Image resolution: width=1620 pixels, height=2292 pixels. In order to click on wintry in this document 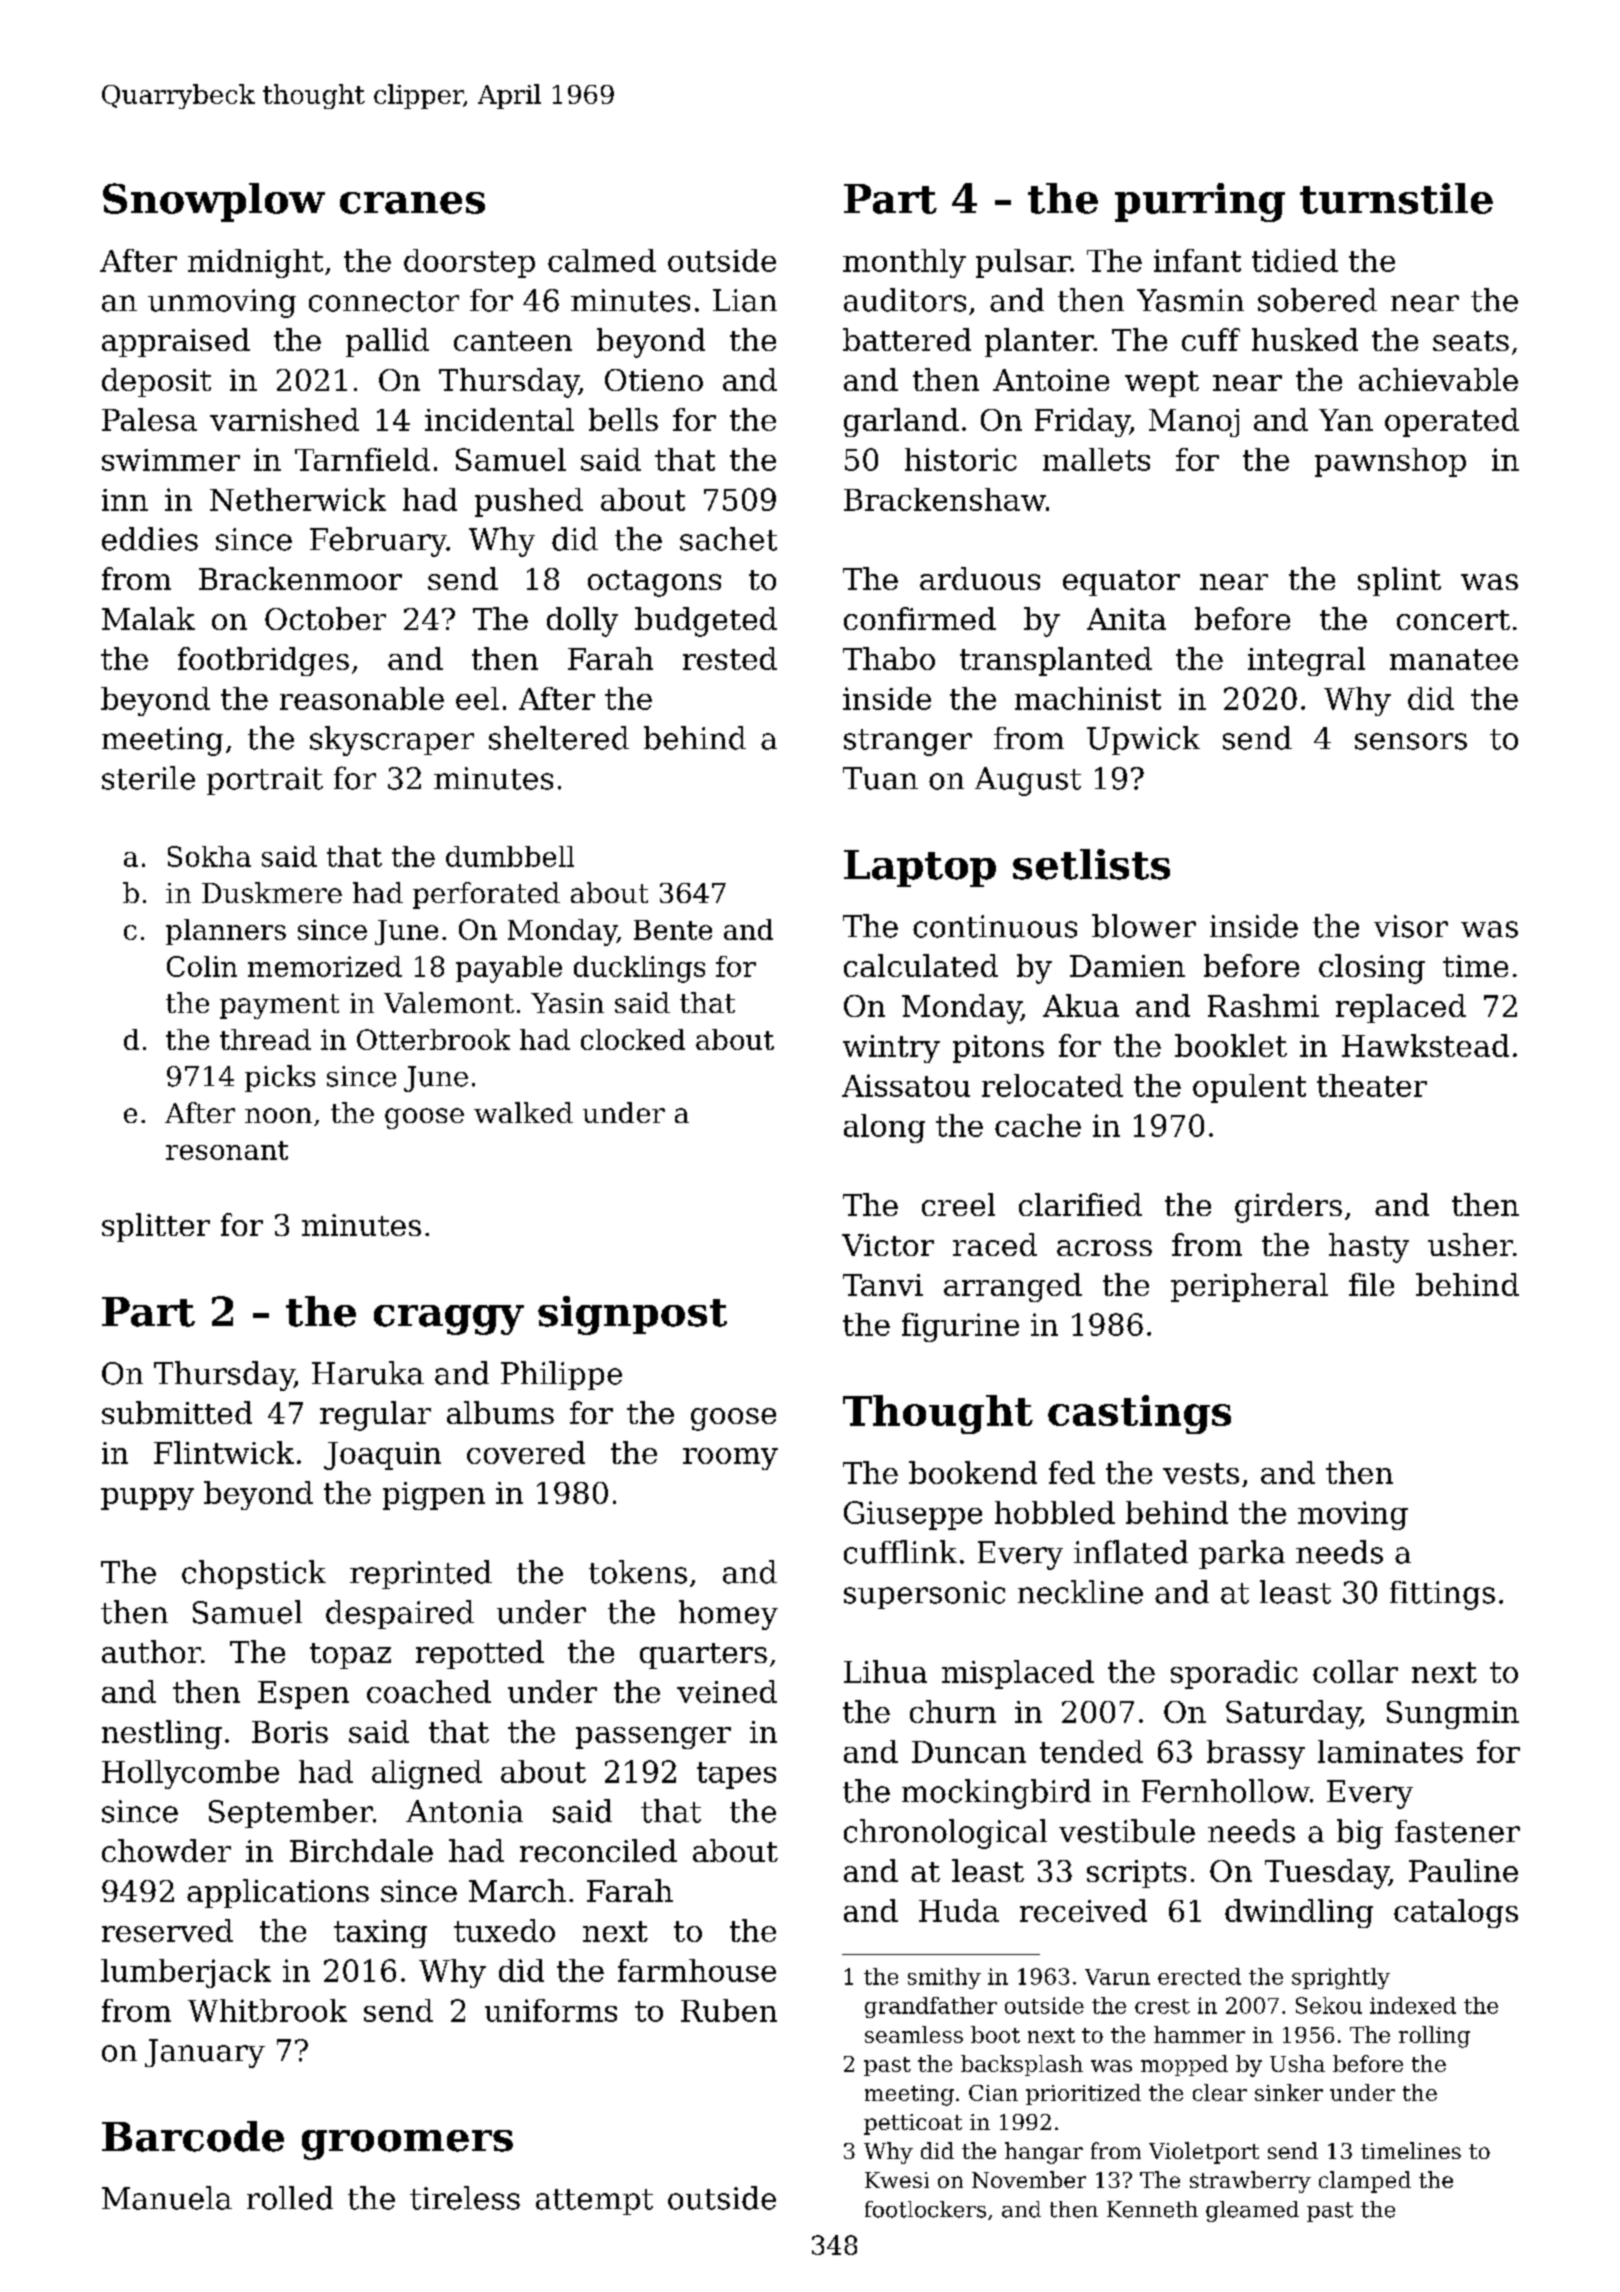, I will do `click(891, 1049)`.
